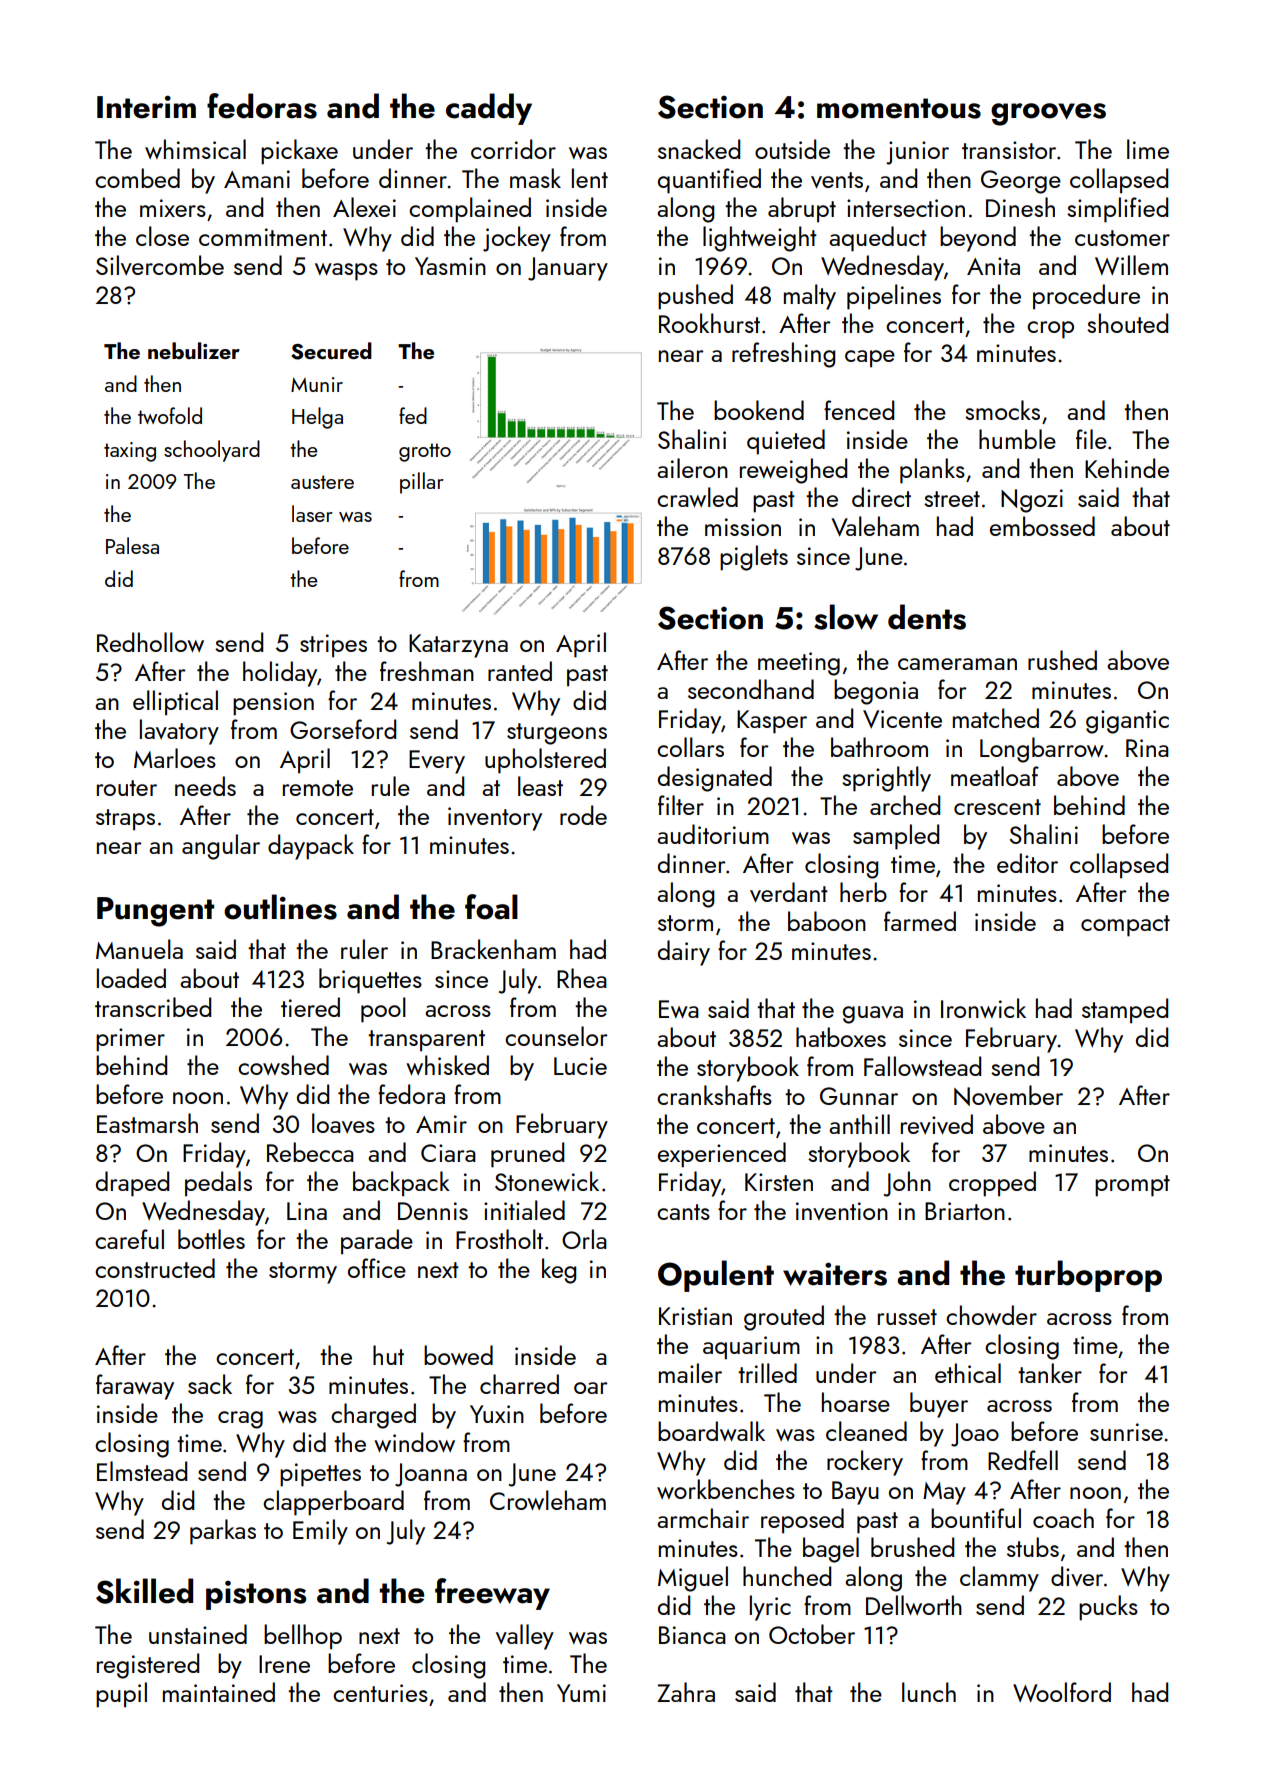  What do you see at coordinates (1125, 926) in the document?
I see `compact` at bounding box center [1125, 926].
